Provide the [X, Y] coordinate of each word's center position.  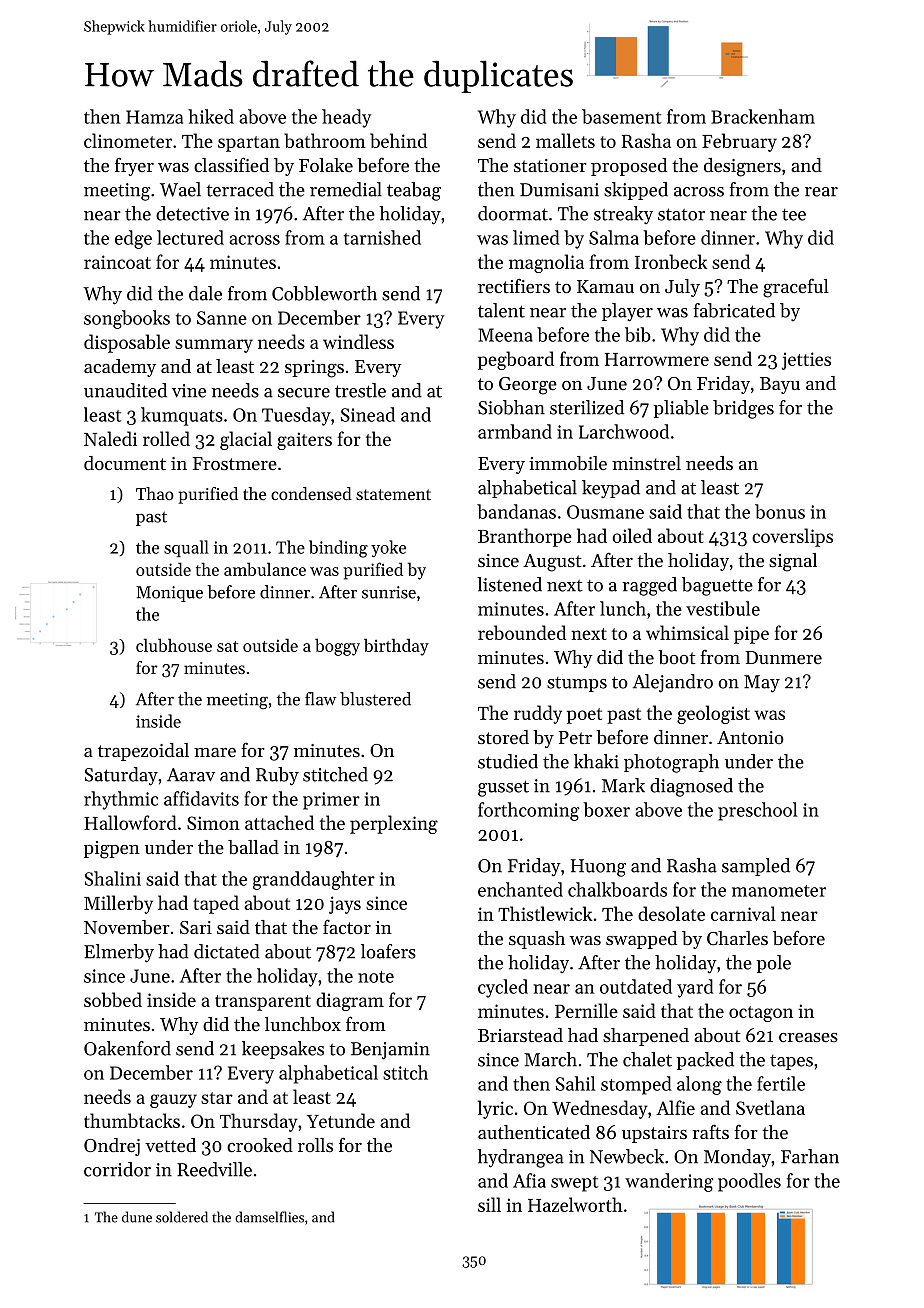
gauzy [173, 1101]
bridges [743, 409]
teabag [414, 191]
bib [638, 334]
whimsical [687, 632]
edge [133, 239]
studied [508, 761]
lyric [495, 1109]
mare [215, 752]
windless [358, 341]
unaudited [125, 390]
